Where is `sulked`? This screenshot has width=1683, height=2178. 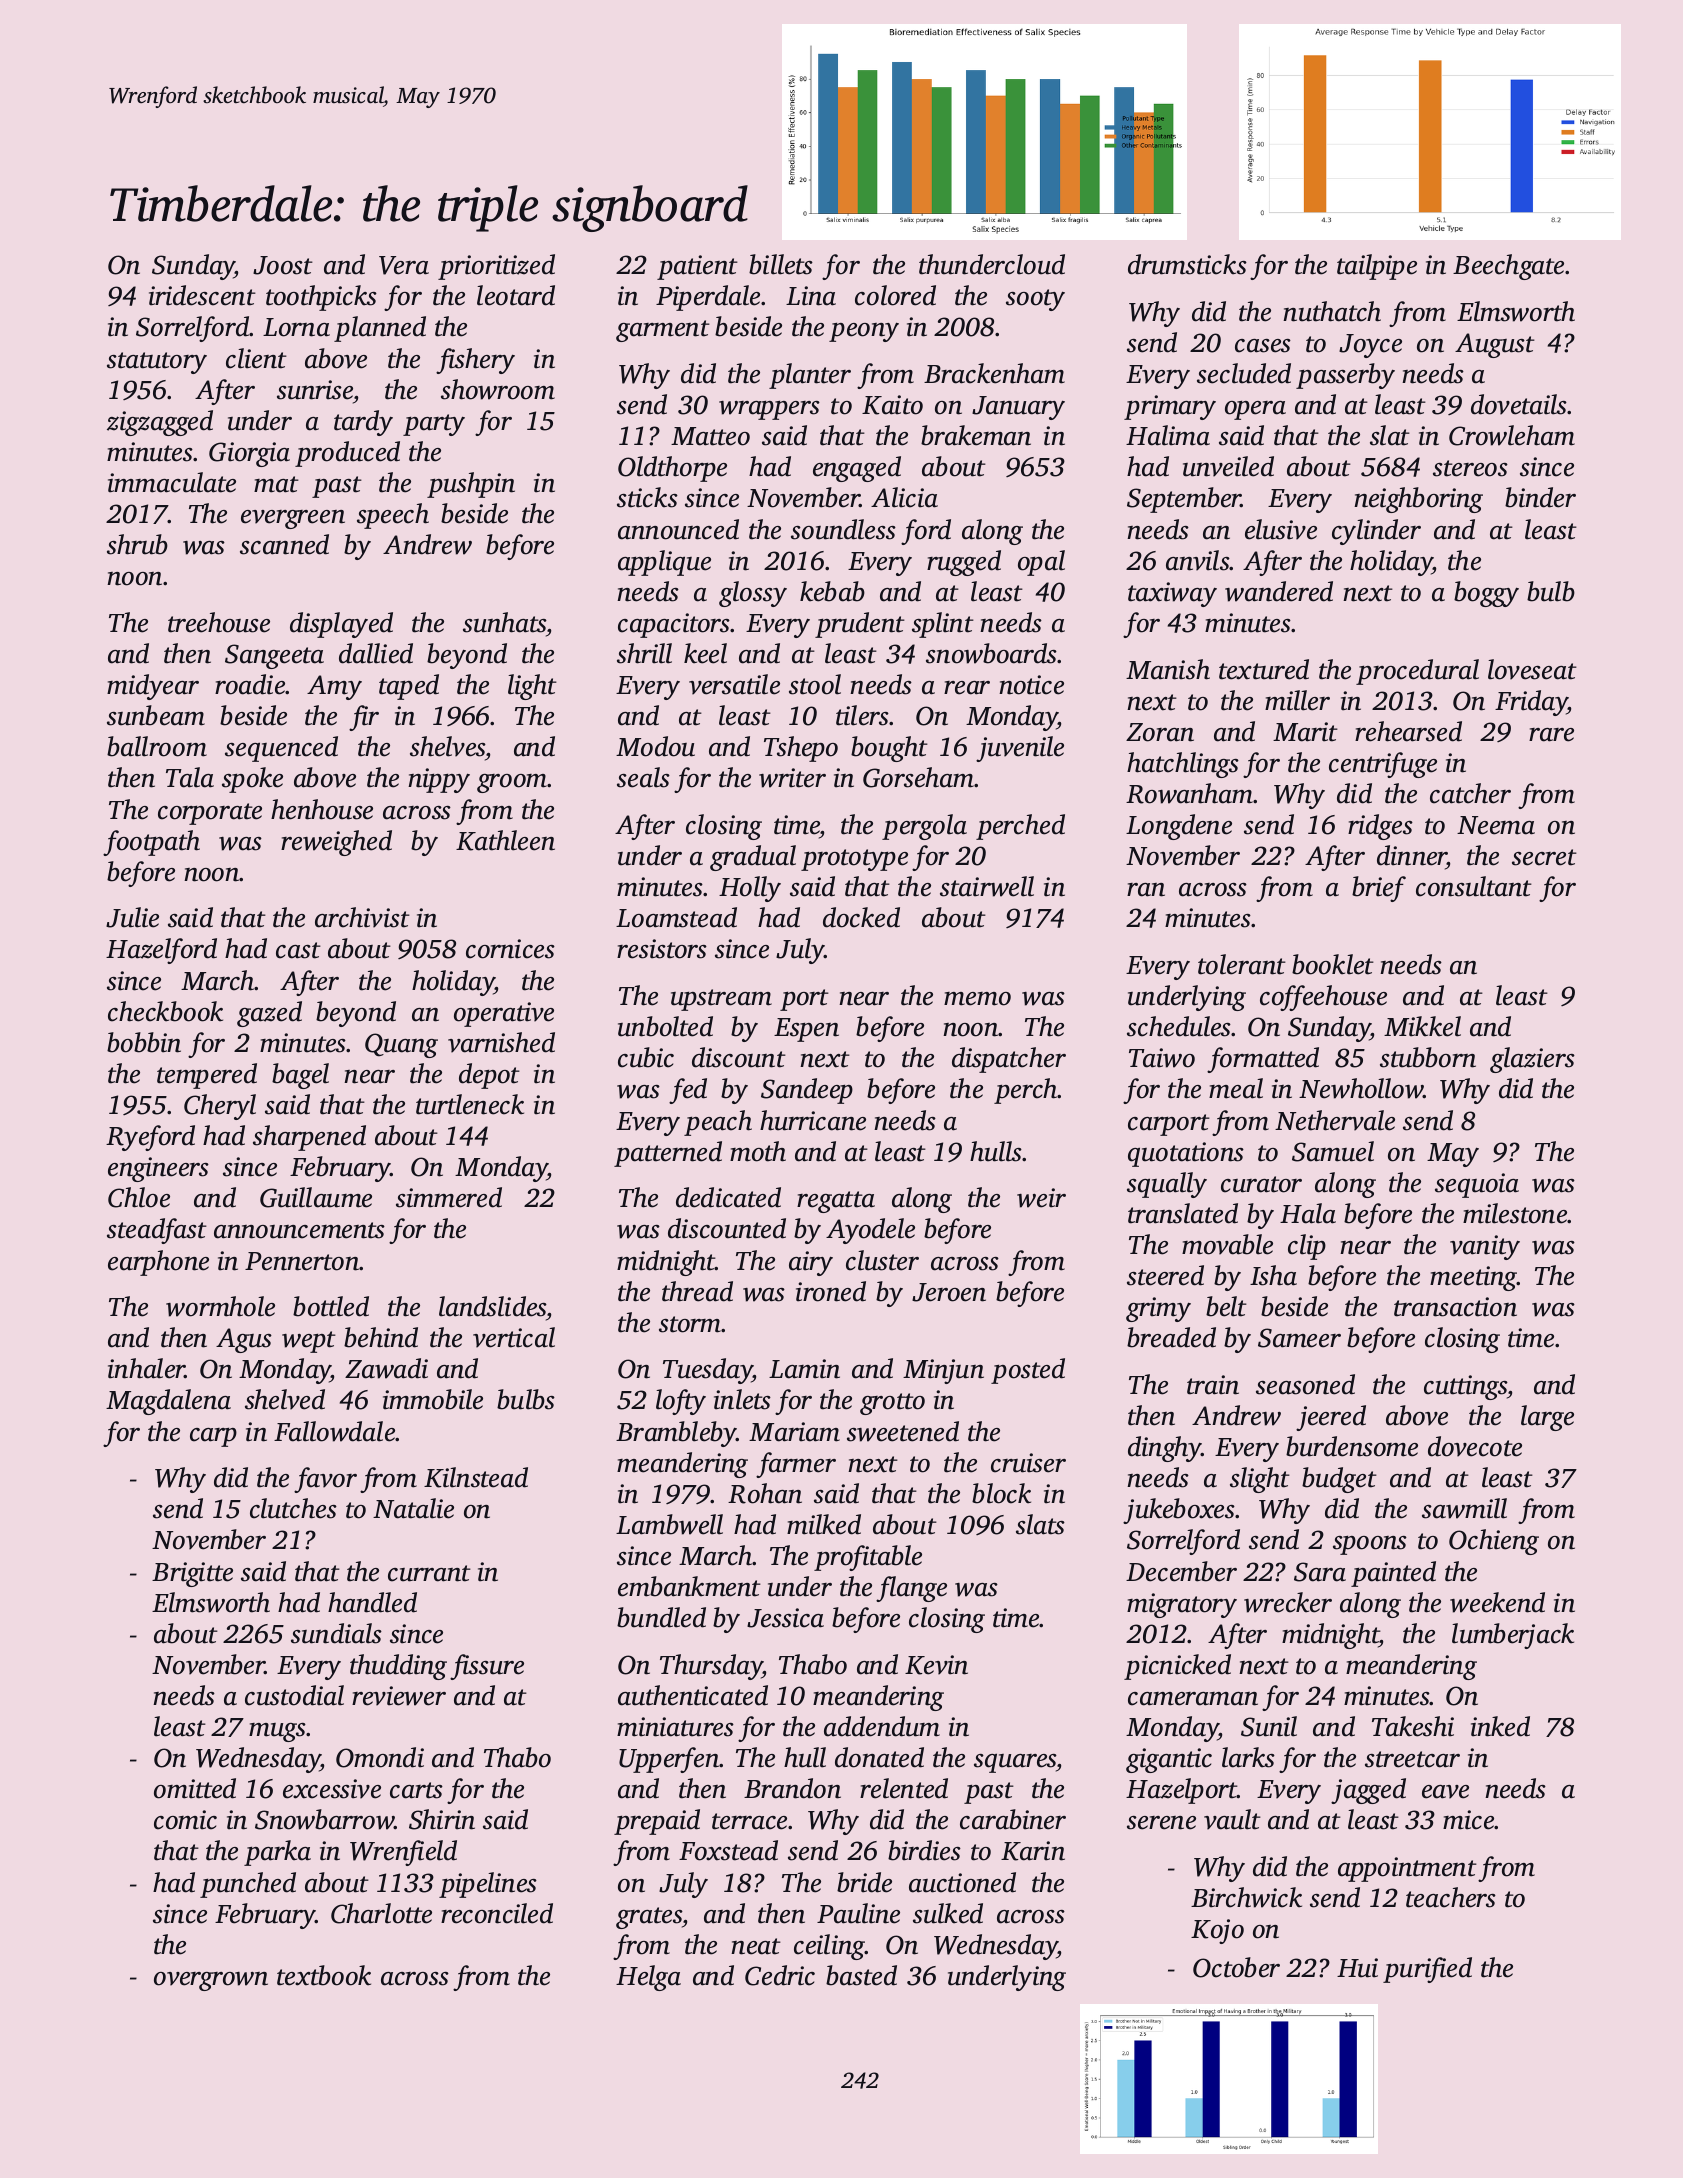 sulked is located at coordinates (948, 1913).
